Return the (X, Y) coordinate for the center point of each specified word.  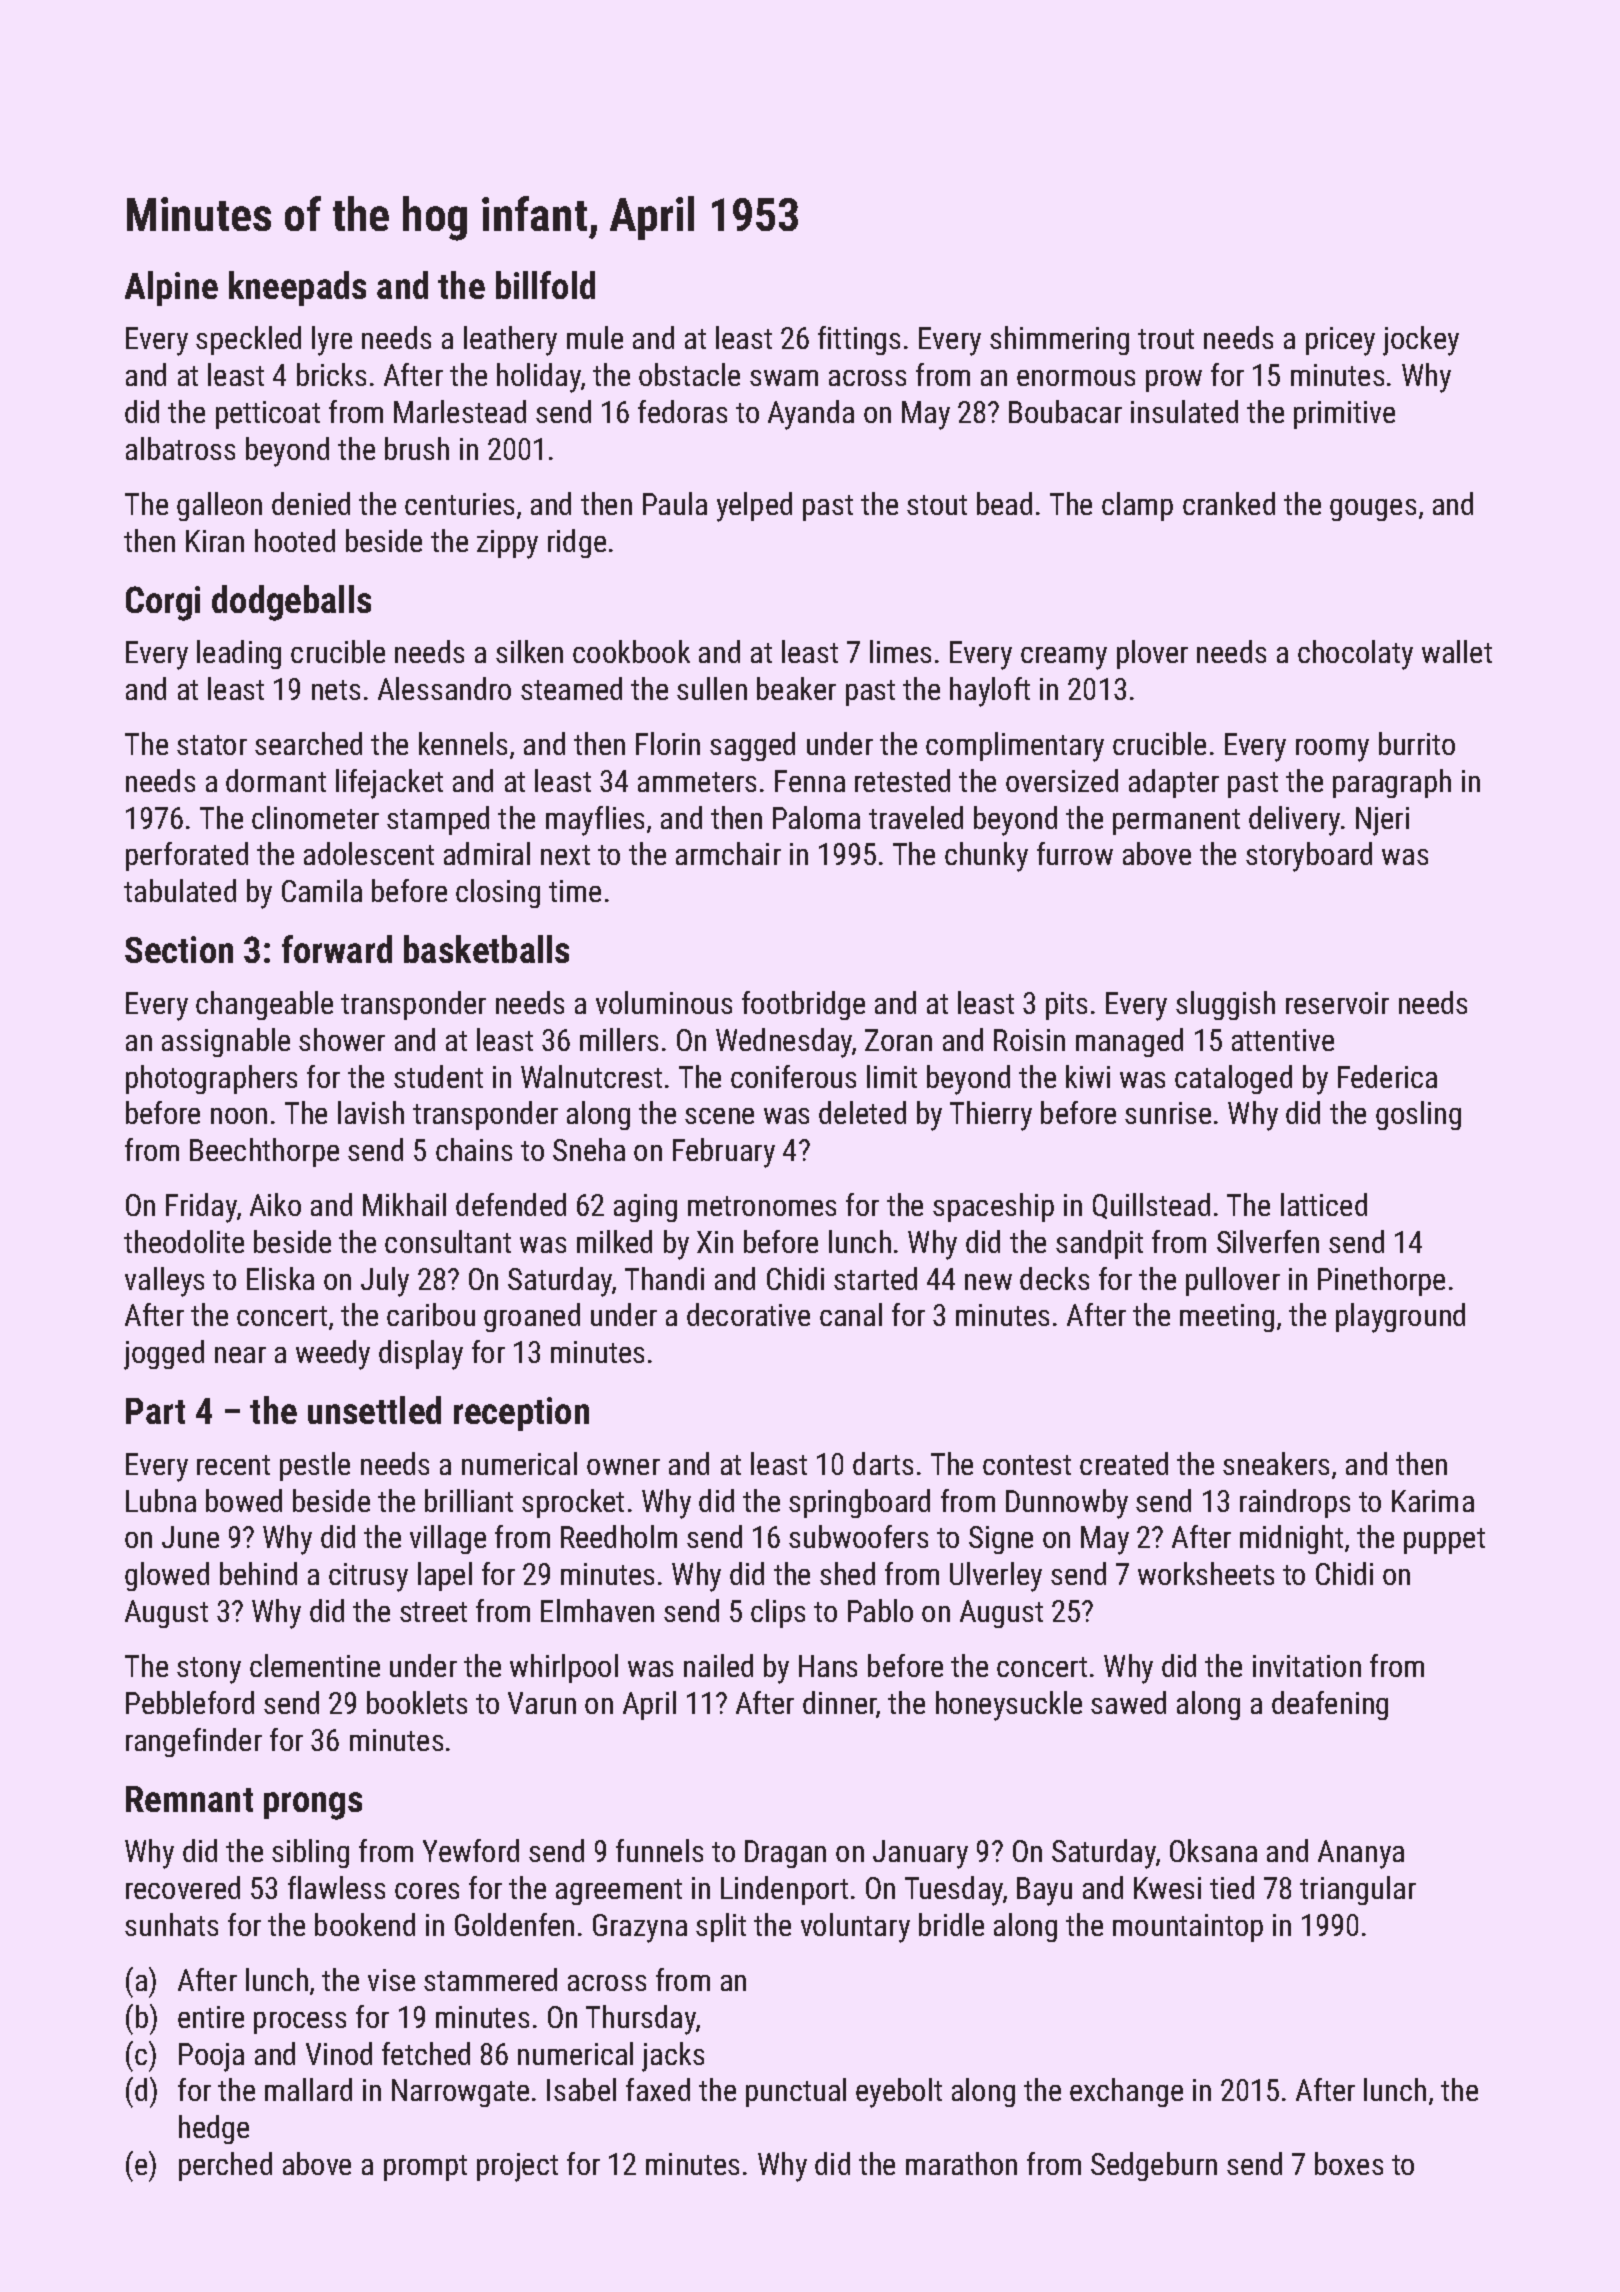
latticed (1324, 1204)
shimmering (1059, 340)
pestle (315, 1466)
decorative (748, 1314)
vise (391, 1980)
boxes (1349, 2163)
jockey (1421, 341)
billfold (545, 285)
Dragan (785, 1854)
